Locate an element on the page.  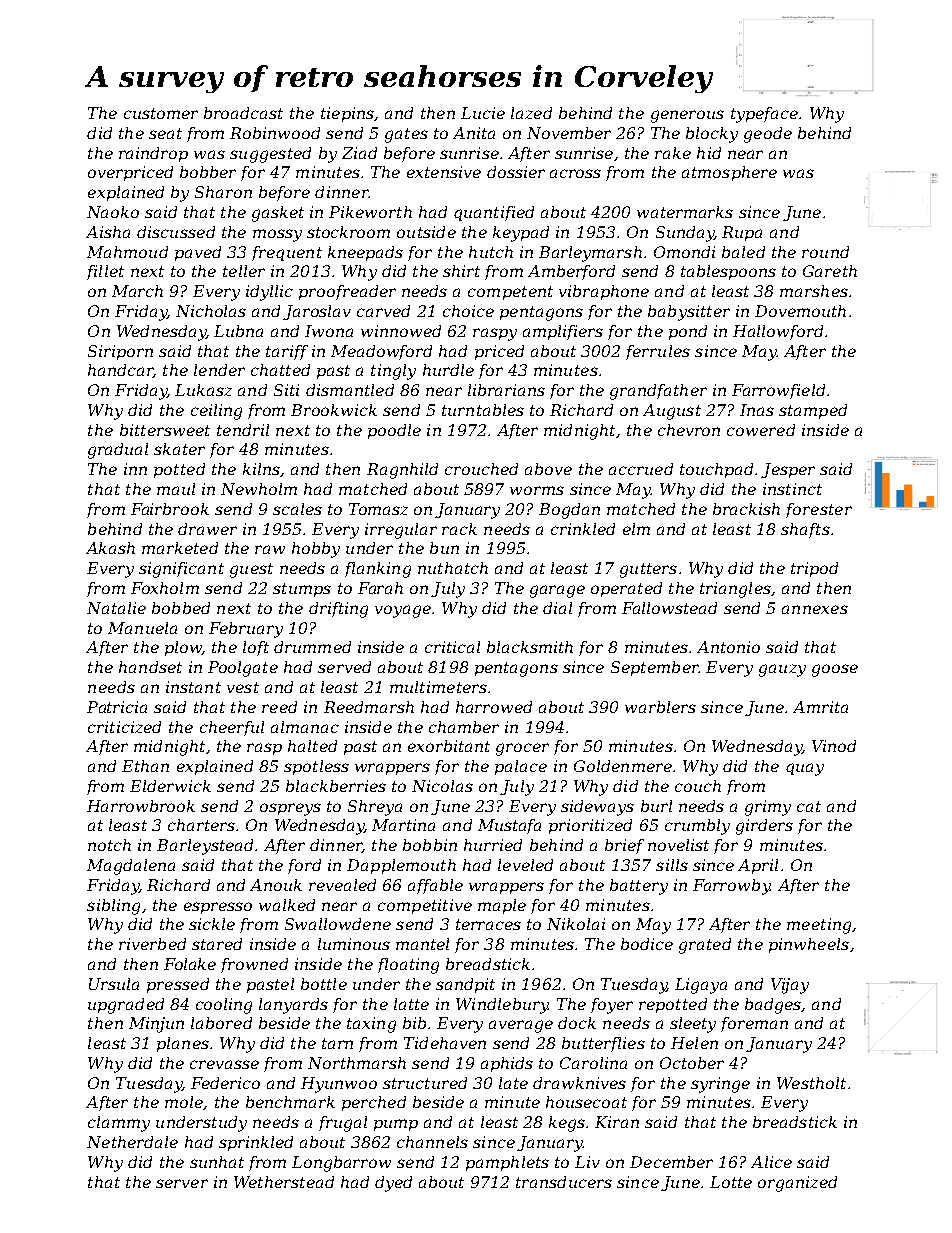
tiepins is located at coordinates (347, 114).
